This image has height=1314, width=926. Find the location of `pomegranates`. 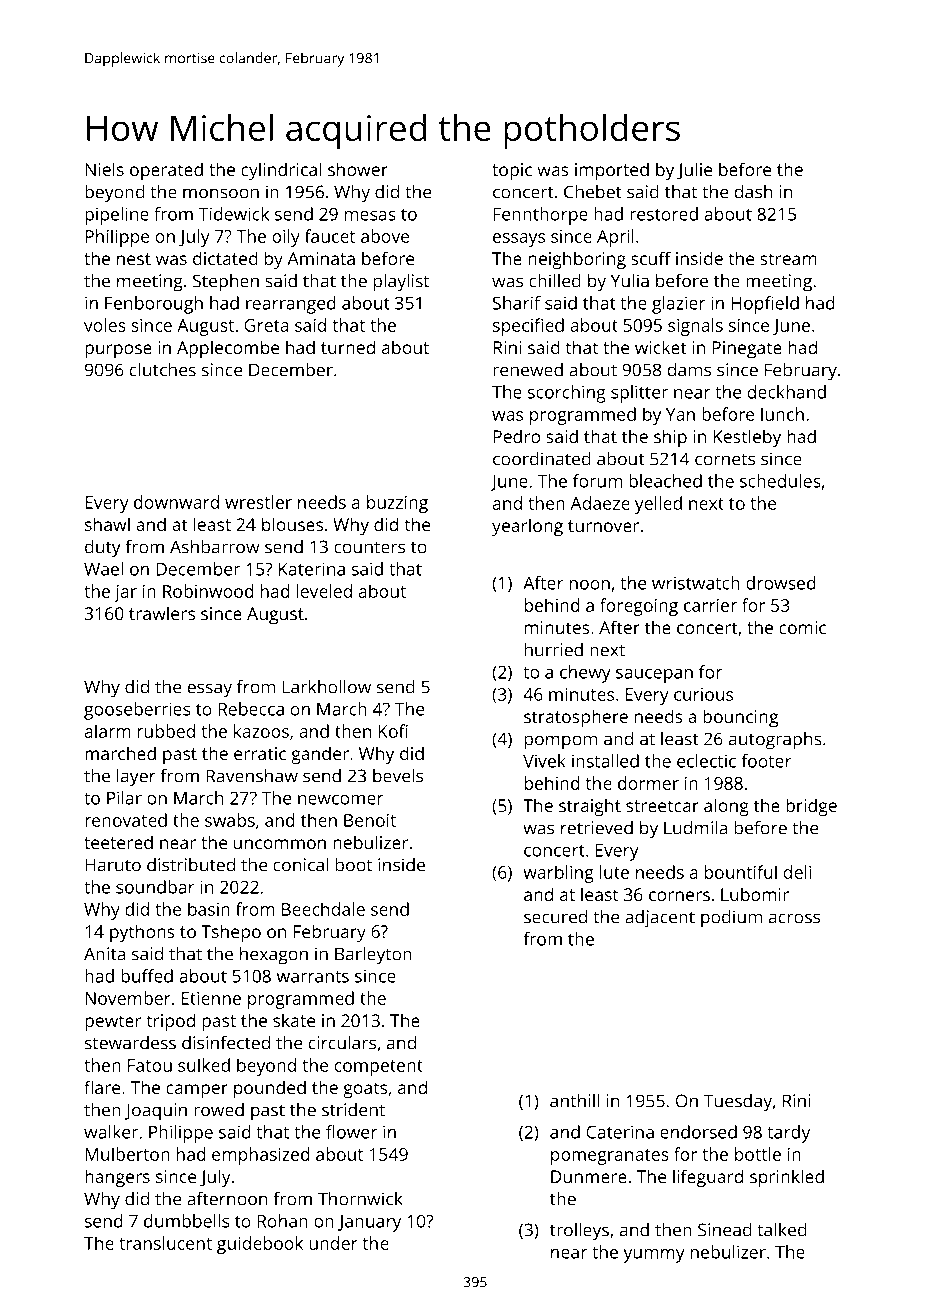

pomegranates is located at coordinates (610, 1157).
